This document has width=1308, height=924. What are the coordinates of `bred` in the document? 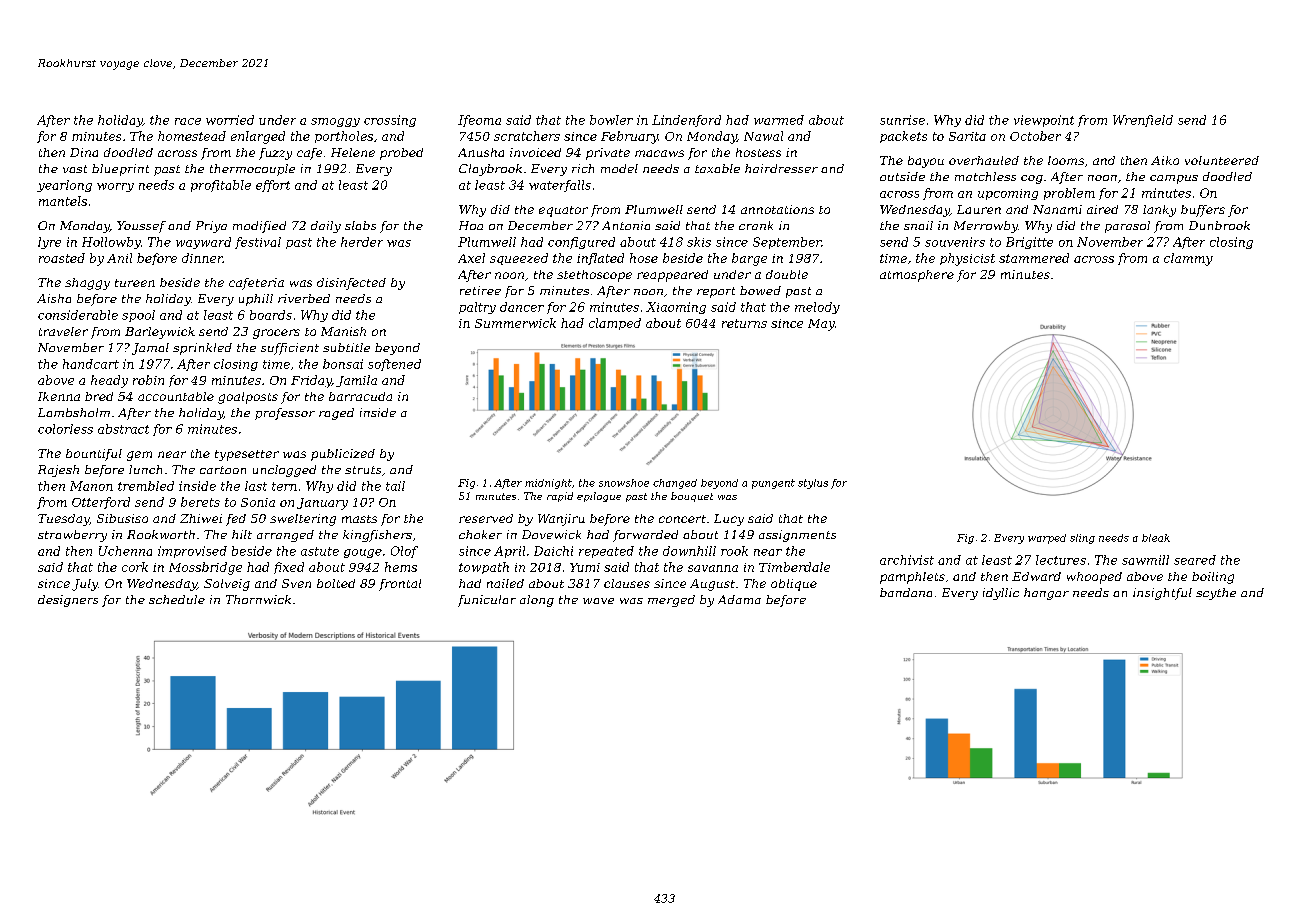 It's located at (99, 396).
